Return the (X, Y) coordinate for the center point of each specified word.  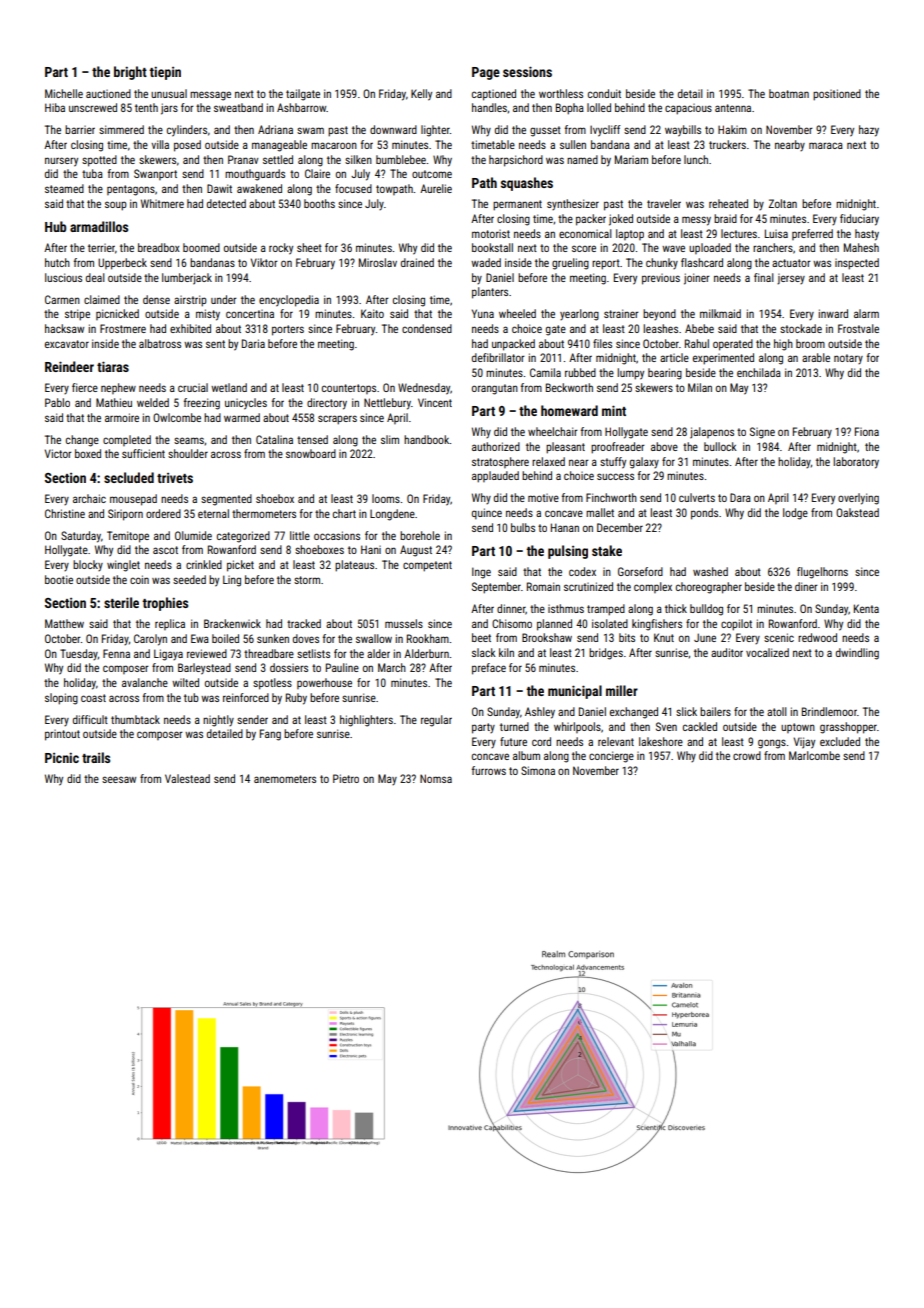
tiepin (165, 73)
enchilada (759, 372)
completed (127, 440)
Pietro (346, 778)
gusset (545, 131)
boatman (789, 93)
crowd (747, 755)
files (602, 343)
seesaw (119, 779)
